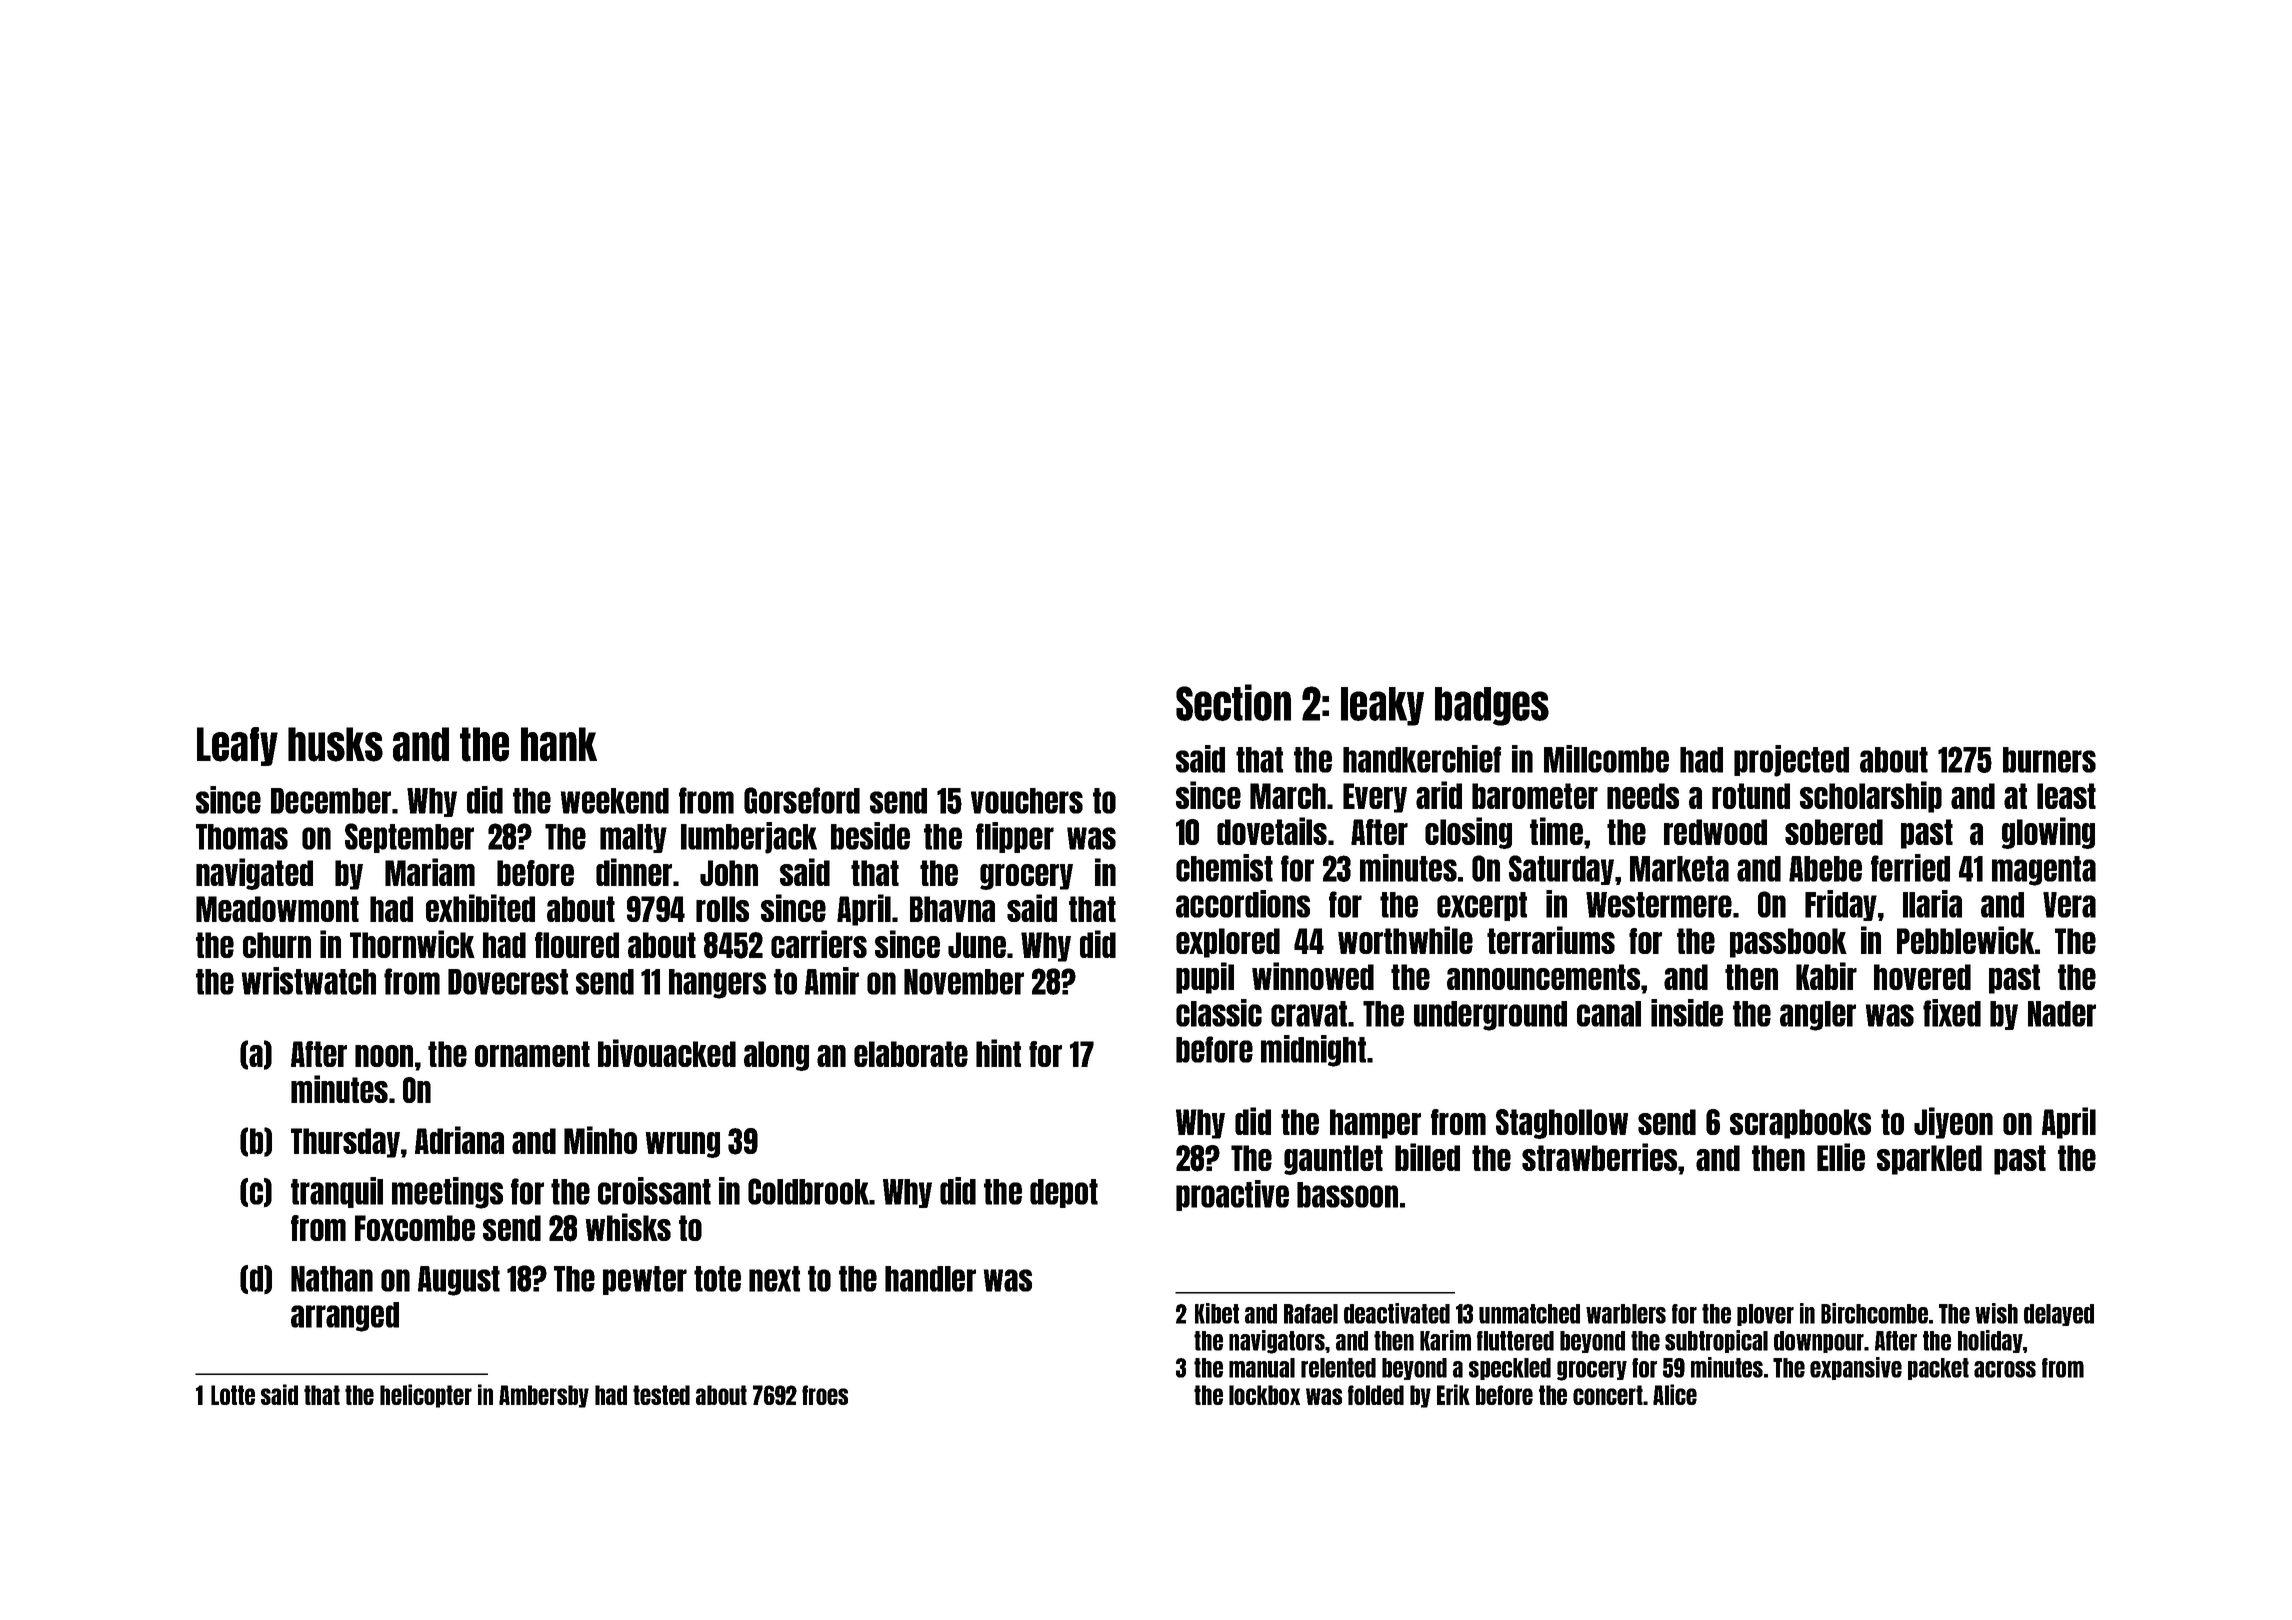  Describe the element at coordinates (409, 838) in the document. I see `September` at that location.
